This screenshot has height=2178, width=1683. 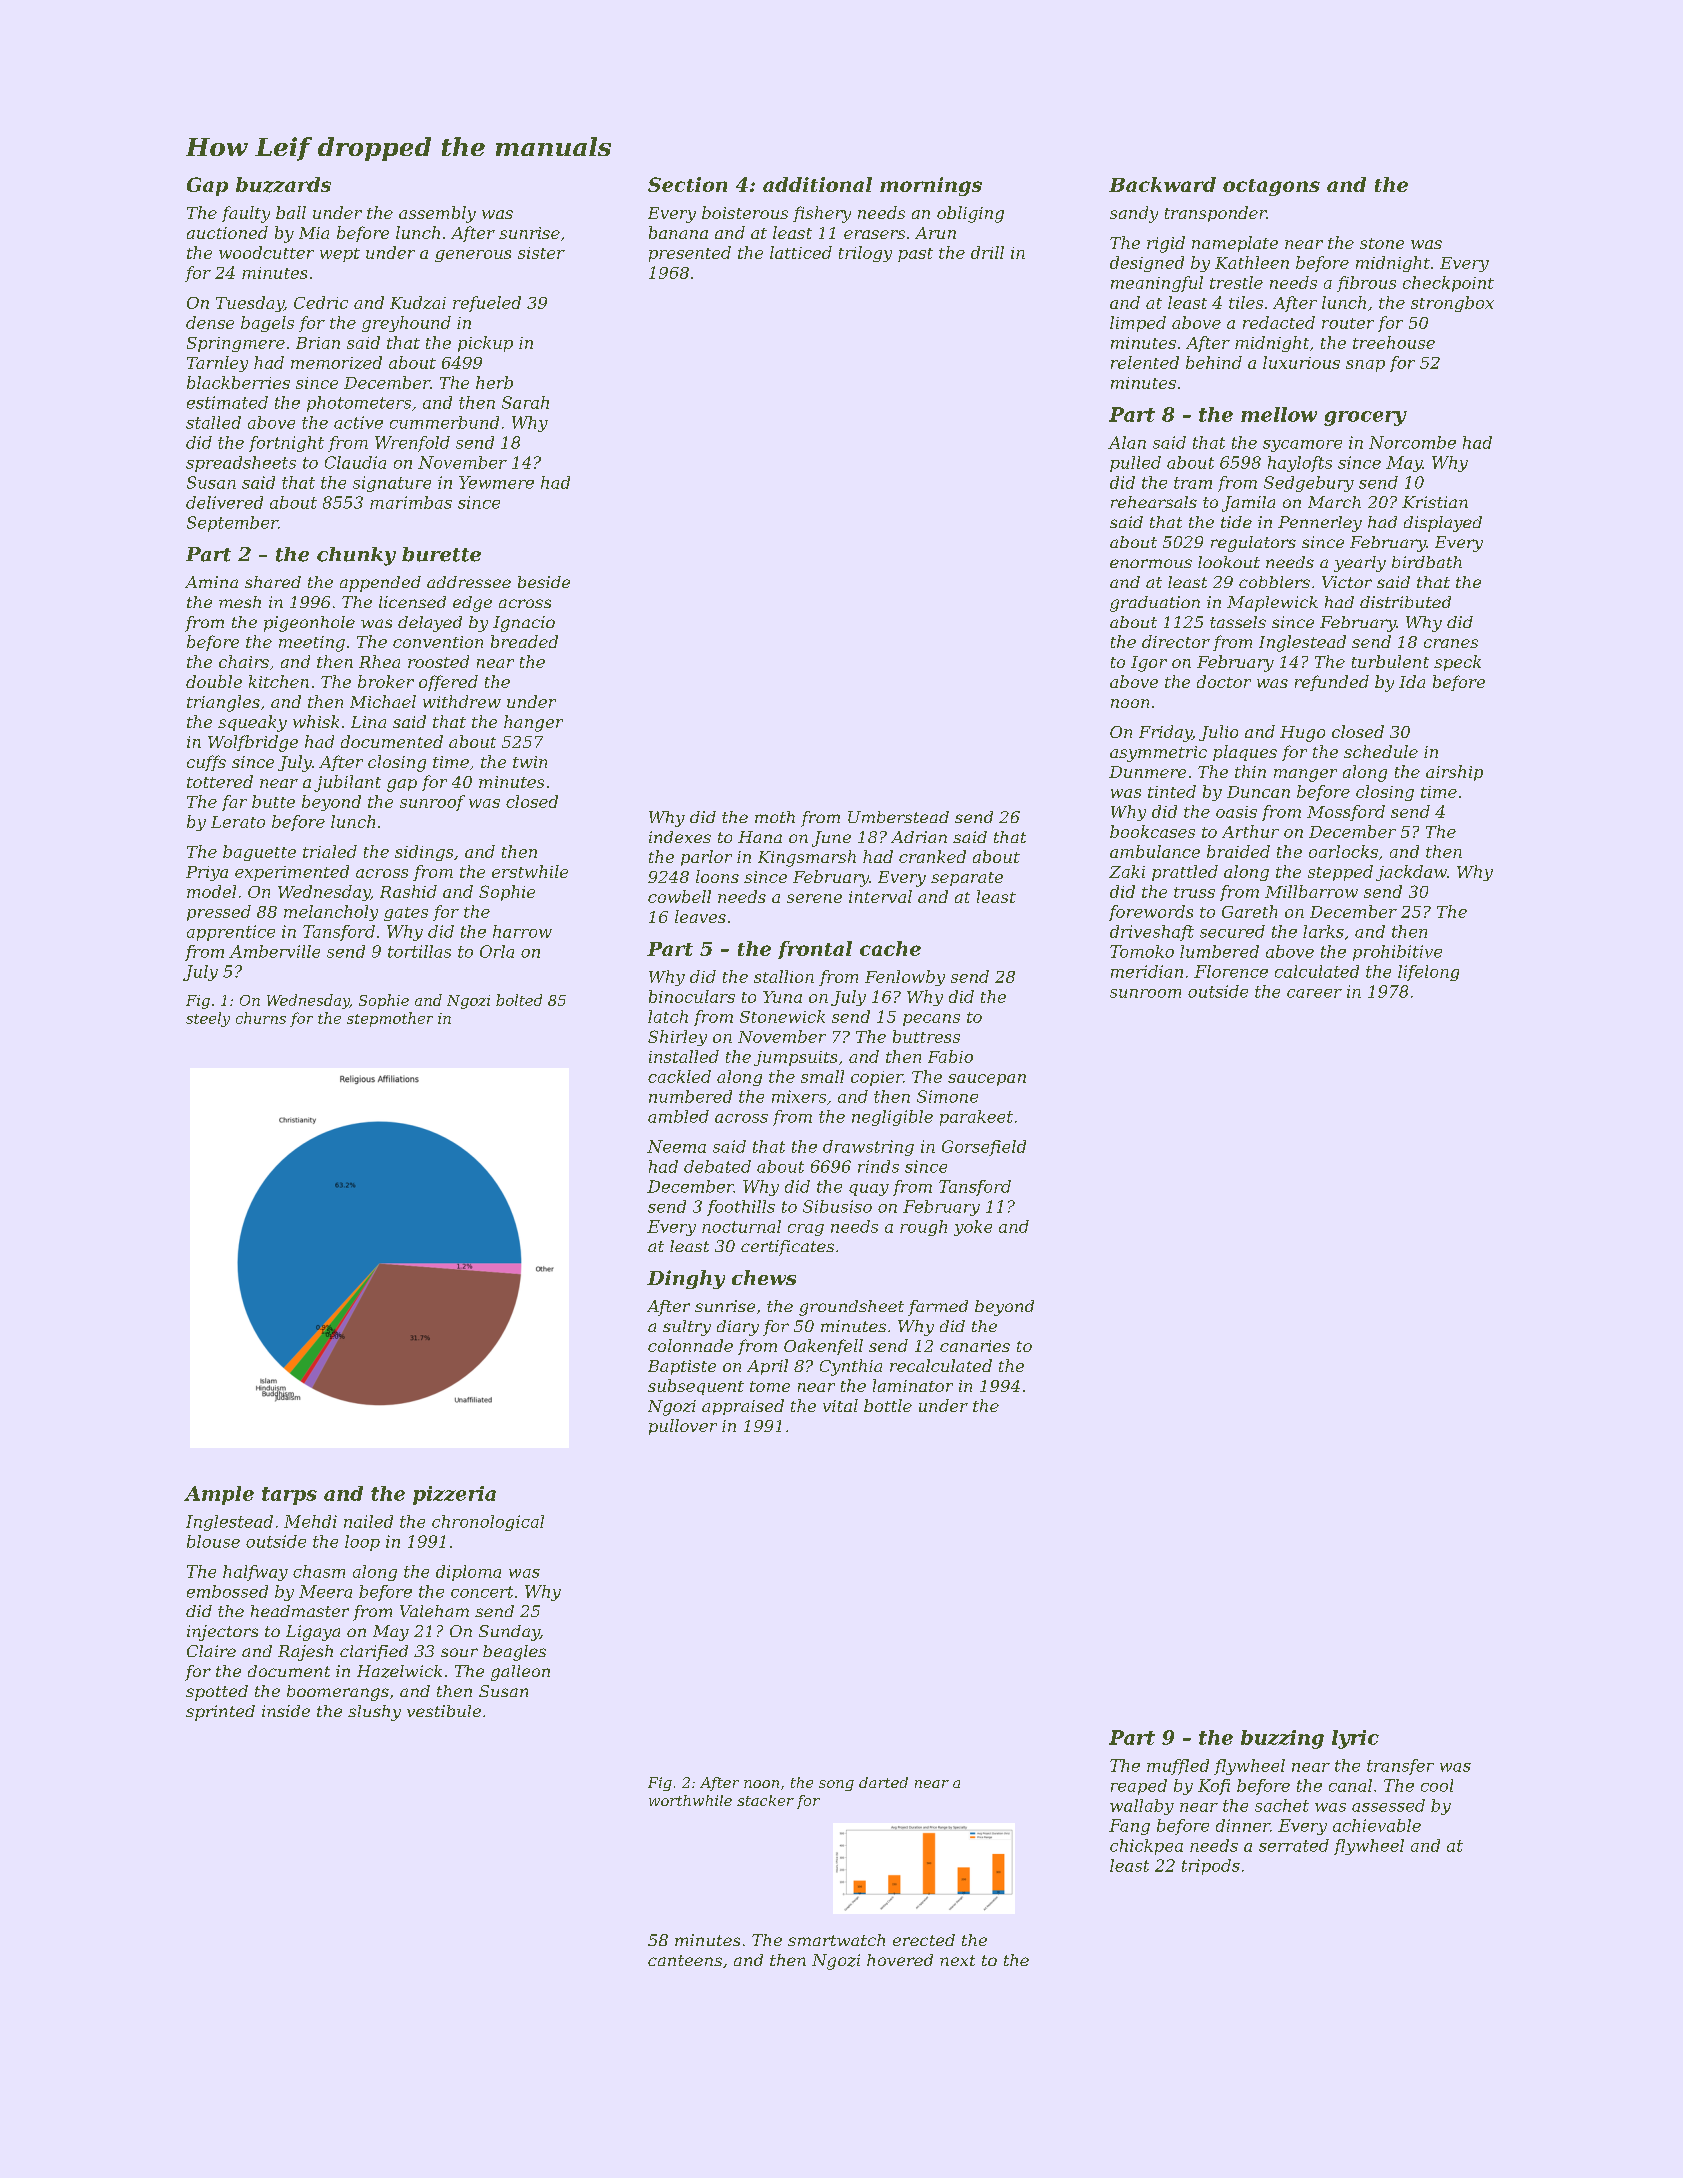 What do you see at coordinates (358, 422) in the screenshot?
I see `active` at bounding box center [358, 422].
